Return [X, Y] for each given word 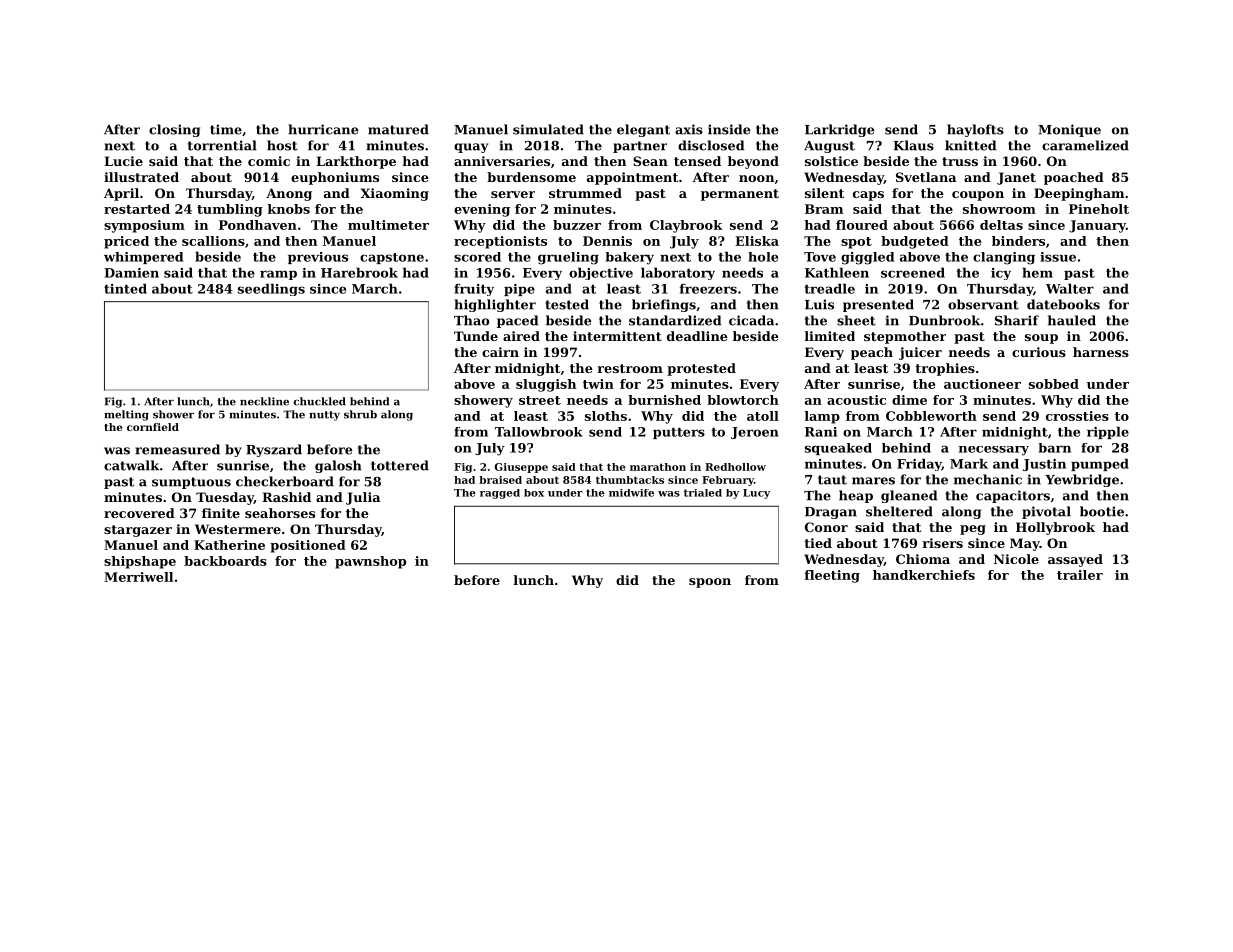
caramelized [1085, 145]
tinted [125, 288]
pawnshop [370, 562]
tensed [697, 161]
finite [221, 513]
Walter [1070, 288]
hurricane [323, 129]
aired [521, 336]
